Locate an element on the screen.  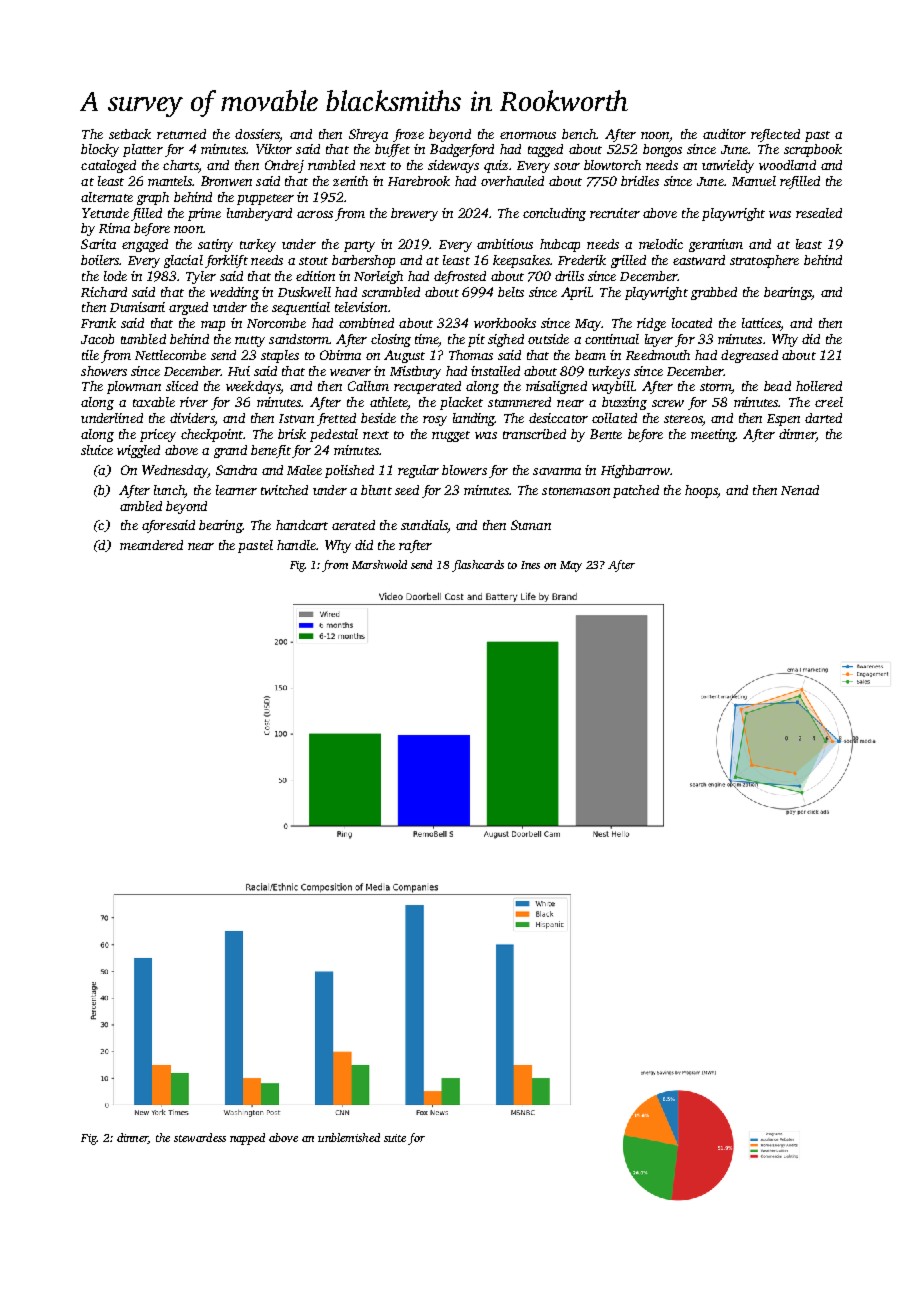
enormous is located at coordinates (528, 135).
